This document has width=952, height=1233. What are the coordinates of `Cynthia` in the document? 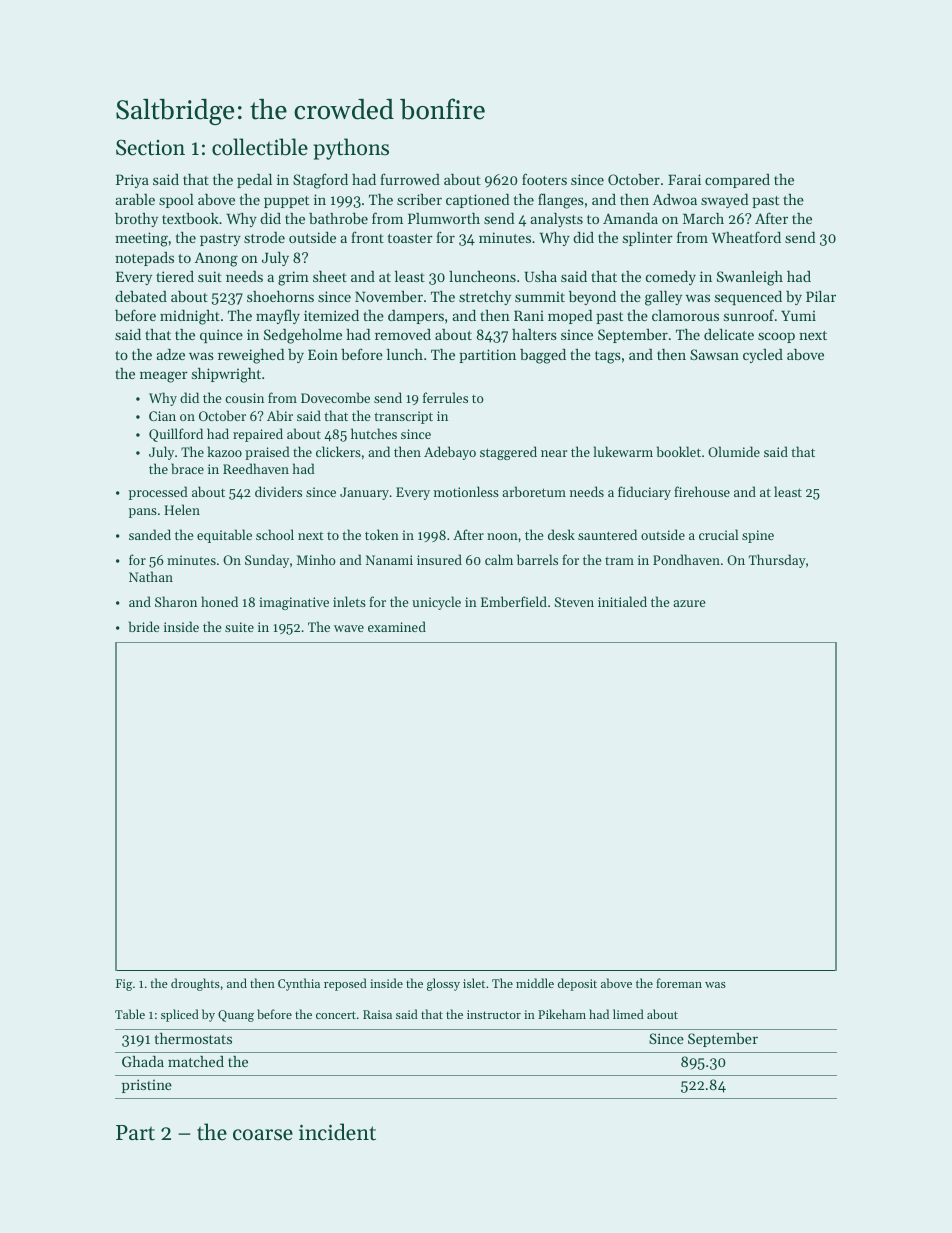 It's located at (299, 984).
